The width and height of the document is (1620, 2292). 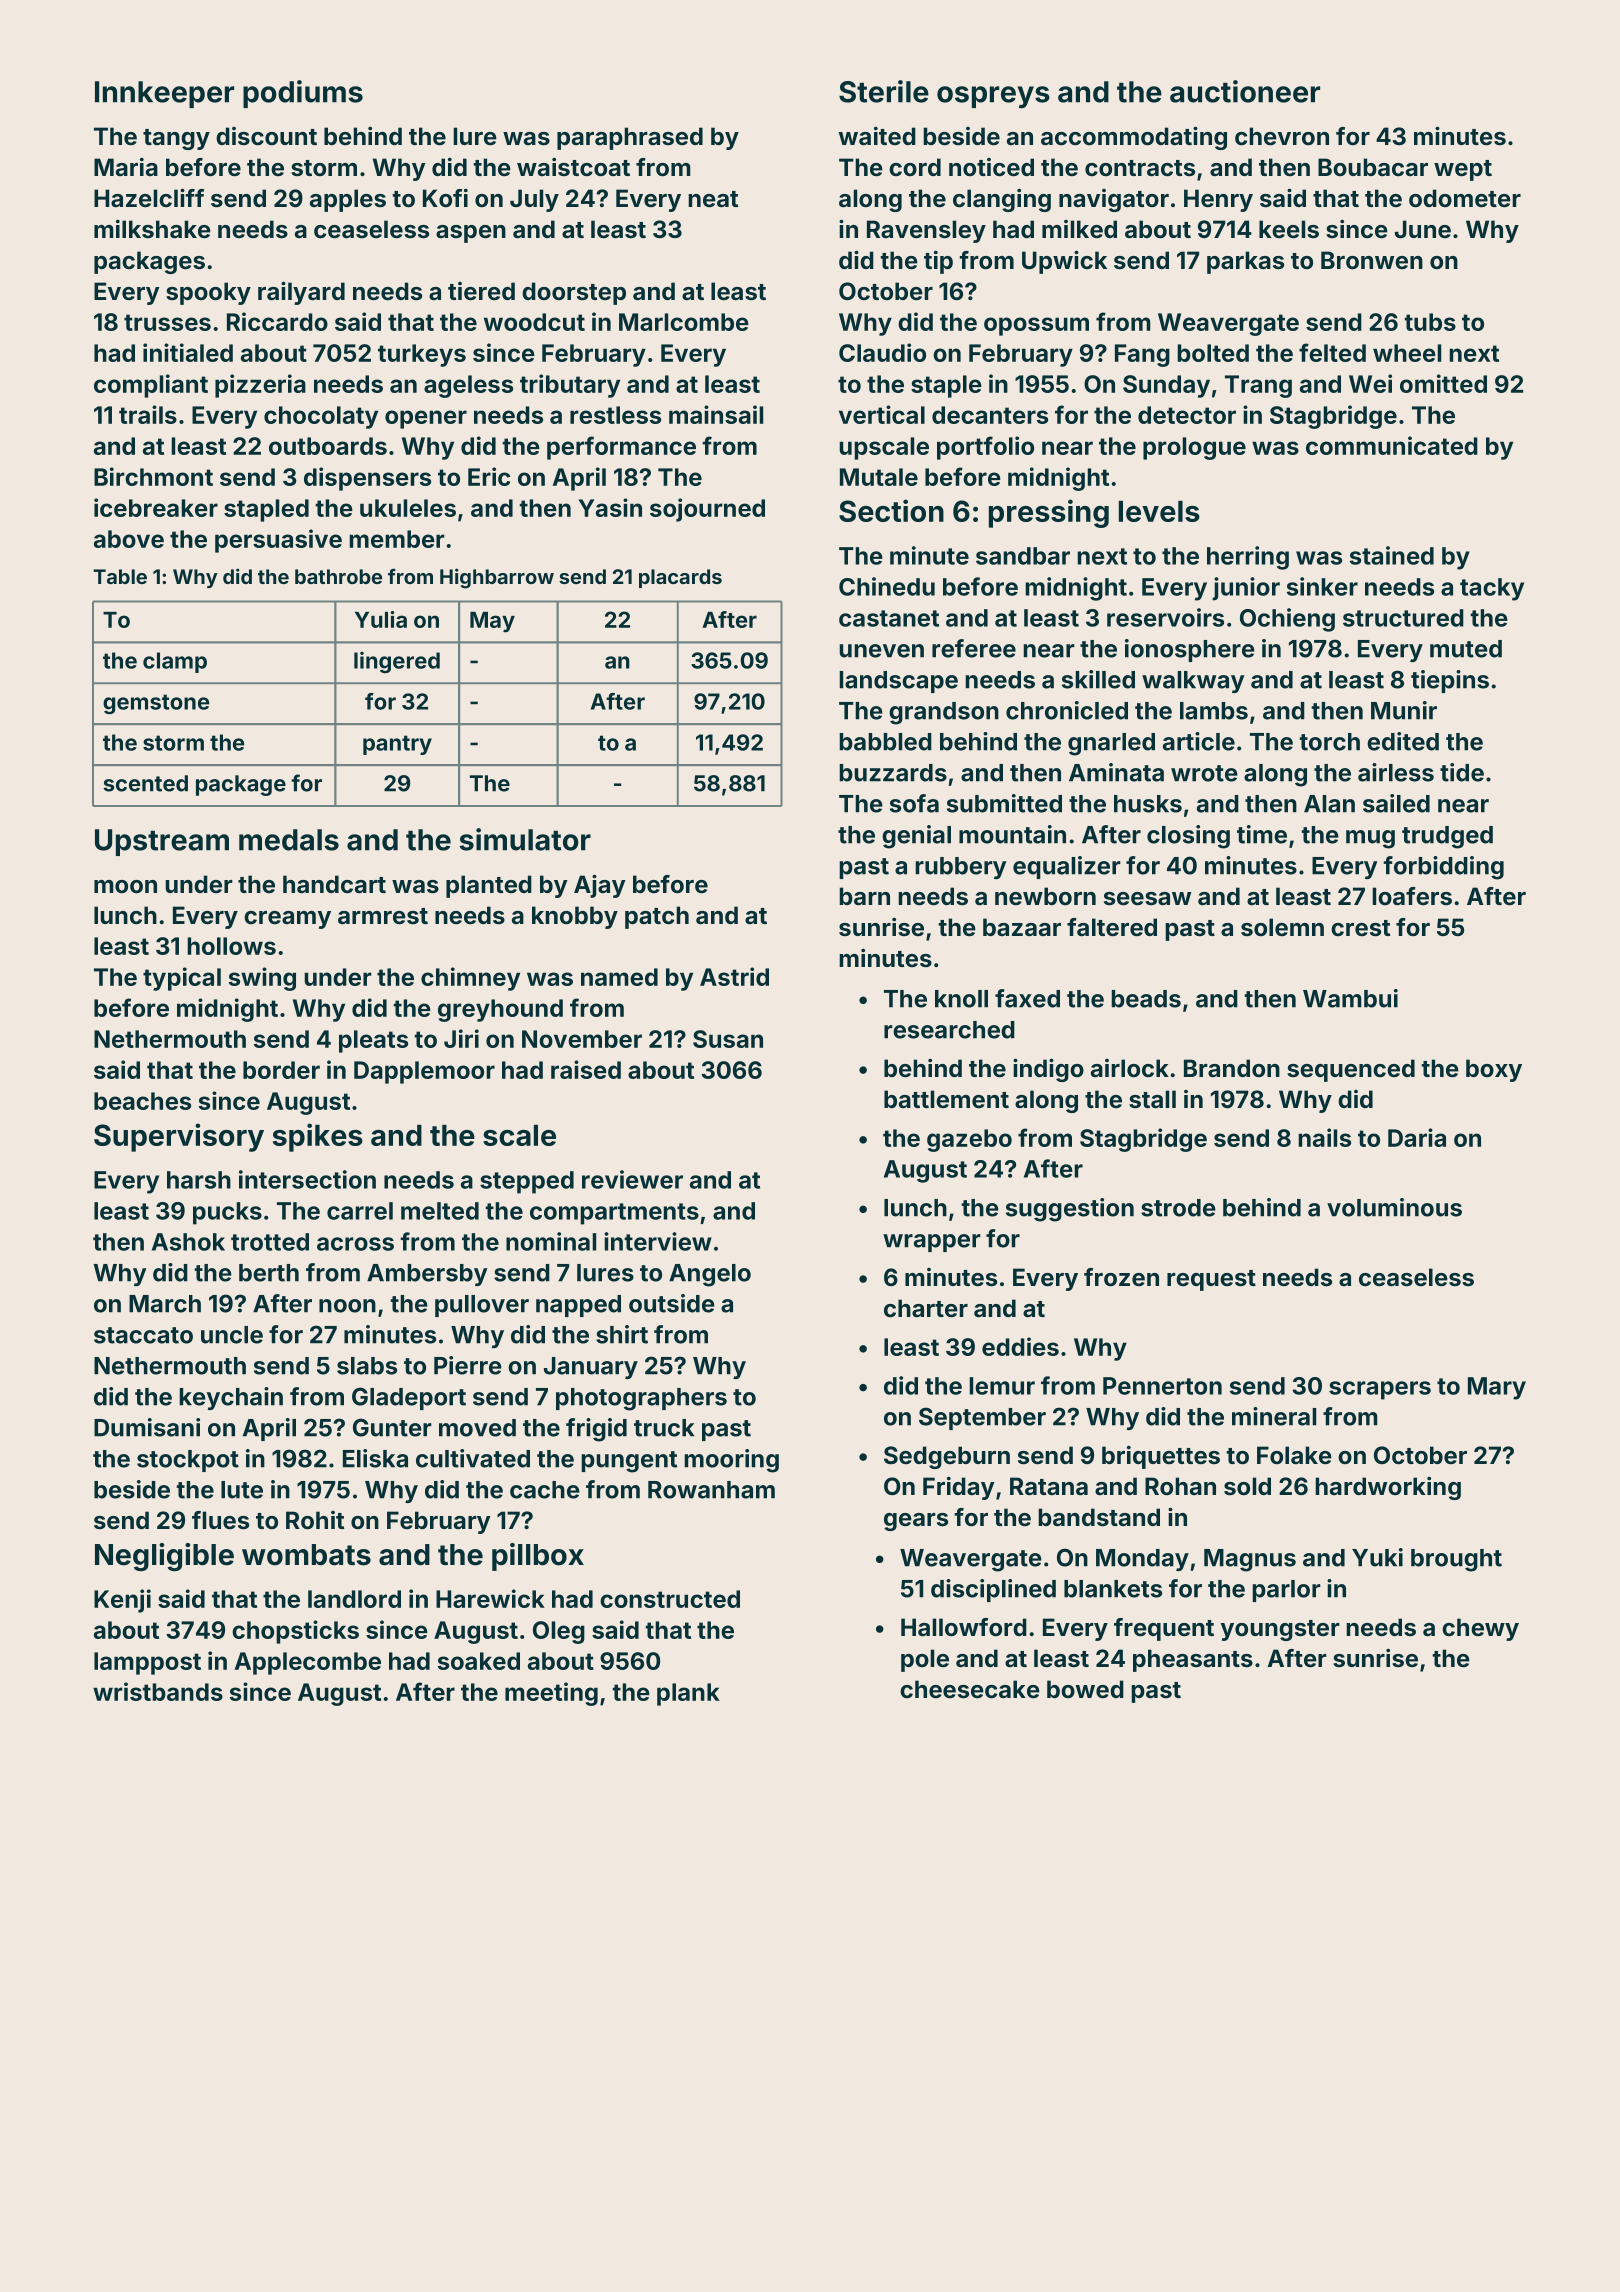 What do you see at coordinates (1245, 91) in the document?
I see `auctioneer` at bounding box center [1245, 91].
